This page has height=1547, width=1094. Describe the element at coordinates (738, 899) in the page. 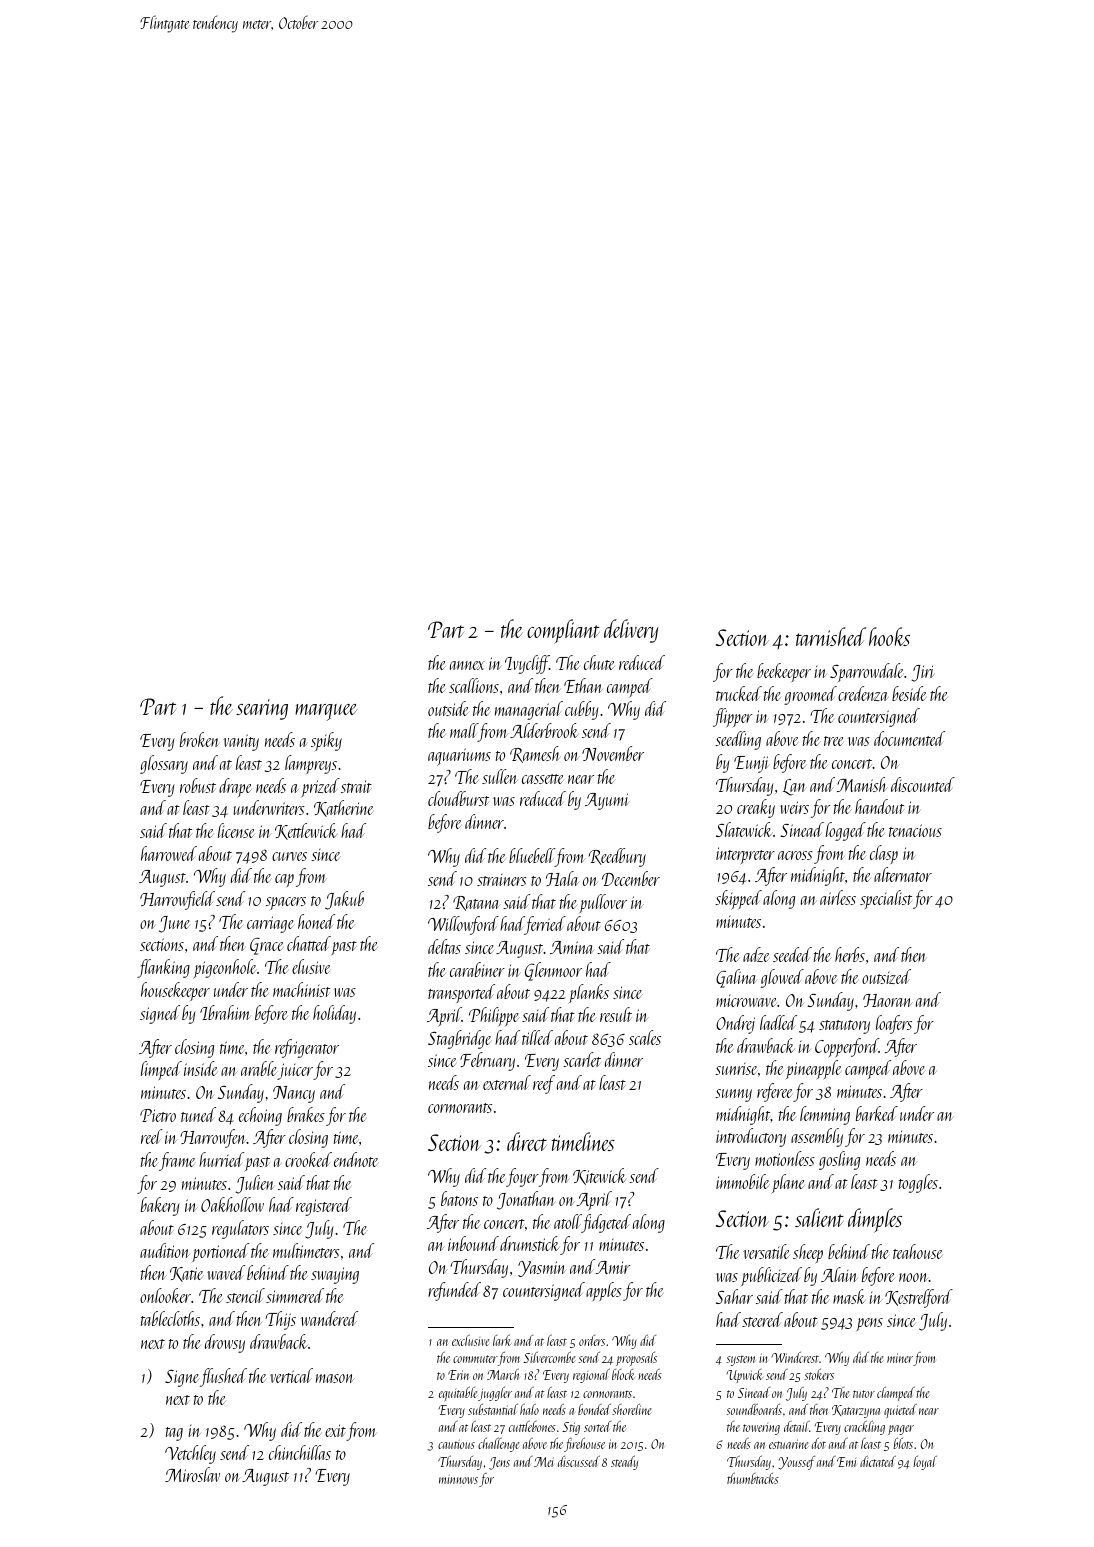

I see `skipped` at that location.
